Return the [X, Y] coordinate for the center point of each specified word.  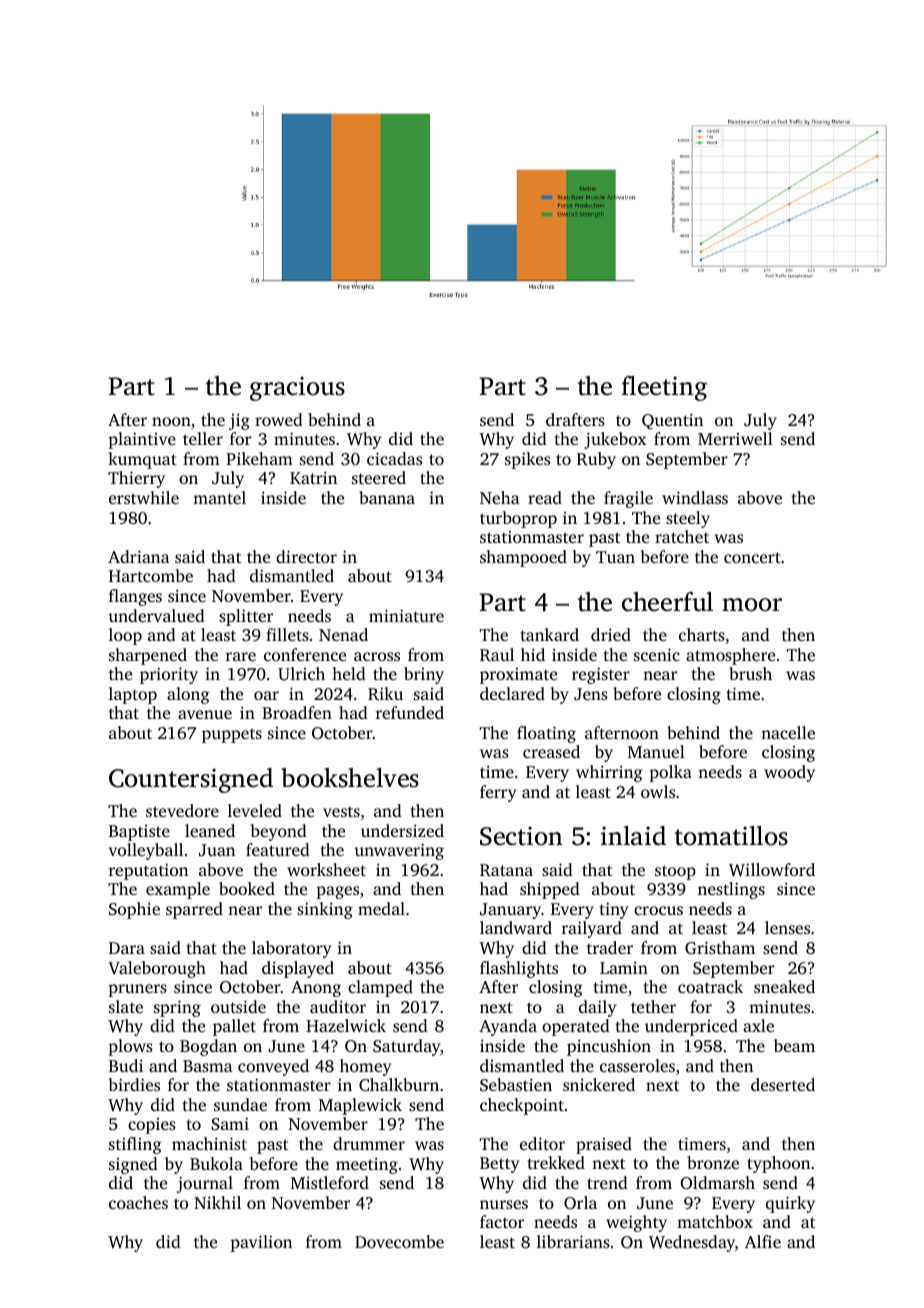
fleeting [664, 388]
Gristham [720, 948]
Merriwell [735, 438]
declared [512, 693]
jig [239, 421]
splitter [246, 617]
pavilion [261, 1243]
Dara [127, 948]
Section [521, 836]
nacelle [788, 732]
